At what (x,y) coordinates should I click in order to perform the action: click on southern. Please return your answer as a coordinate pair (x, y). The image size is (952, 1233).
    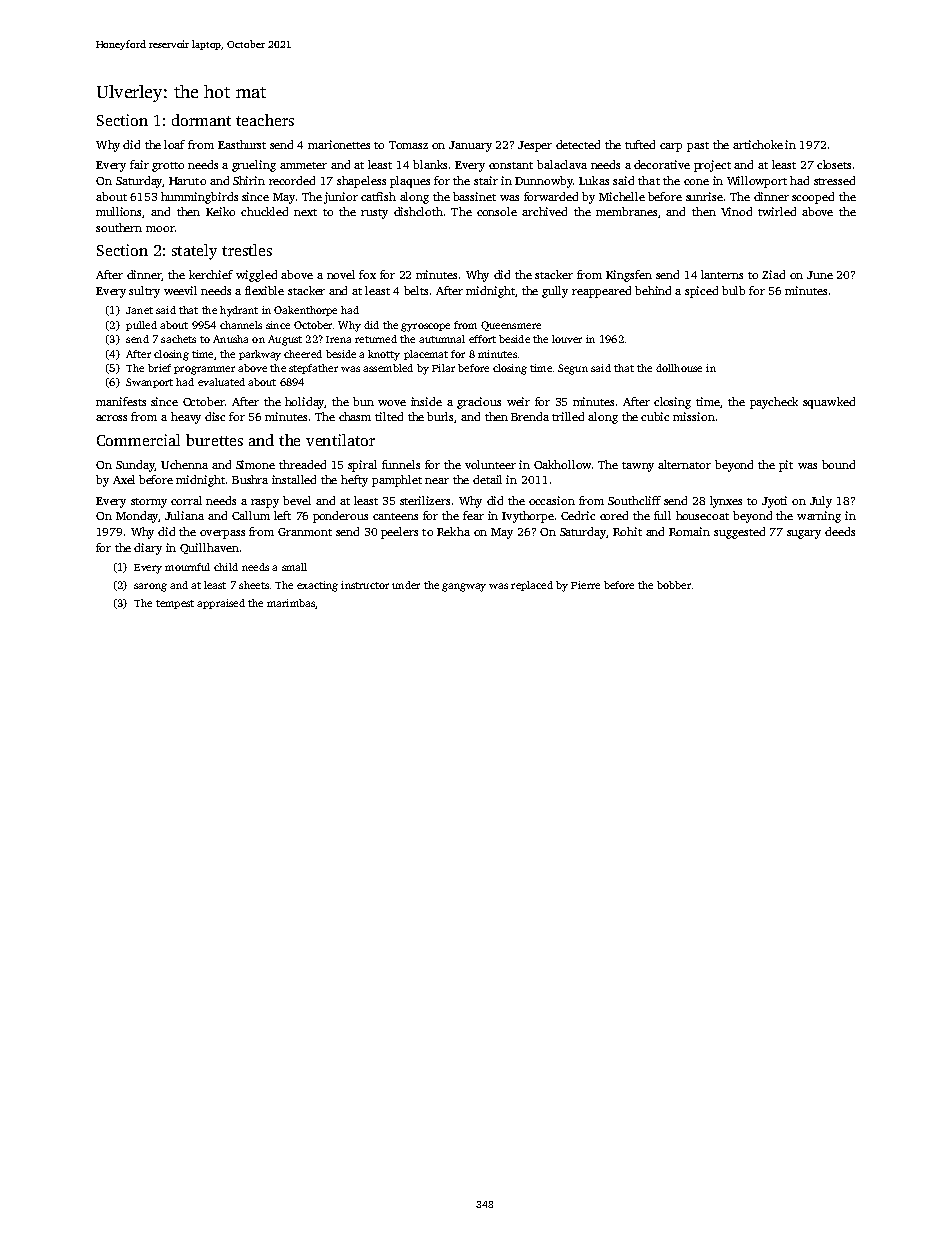
    Looking at the image, I should click on (119, 227).
